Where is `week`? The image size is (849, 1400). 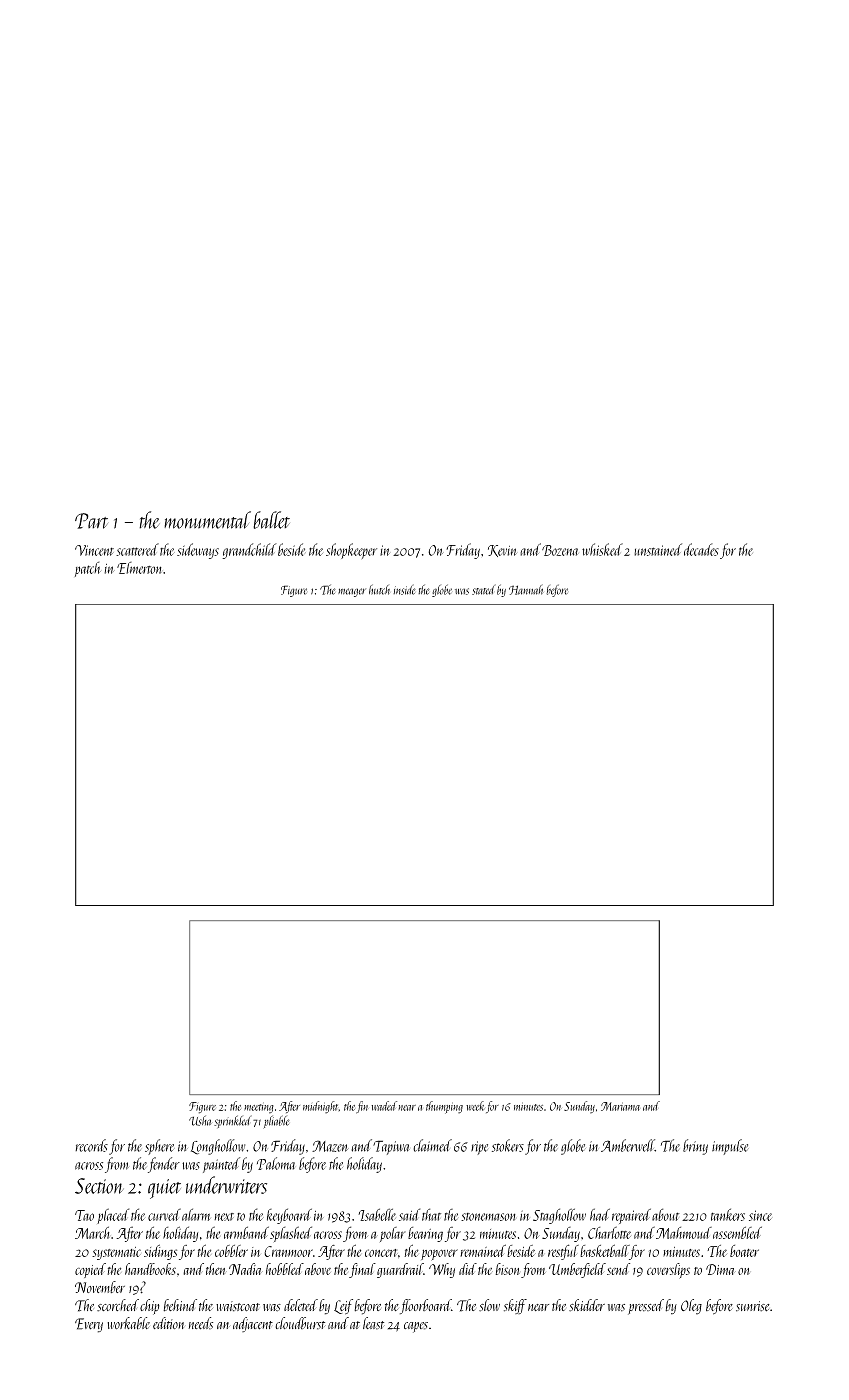 week is located at coordinates (475, 1106).
